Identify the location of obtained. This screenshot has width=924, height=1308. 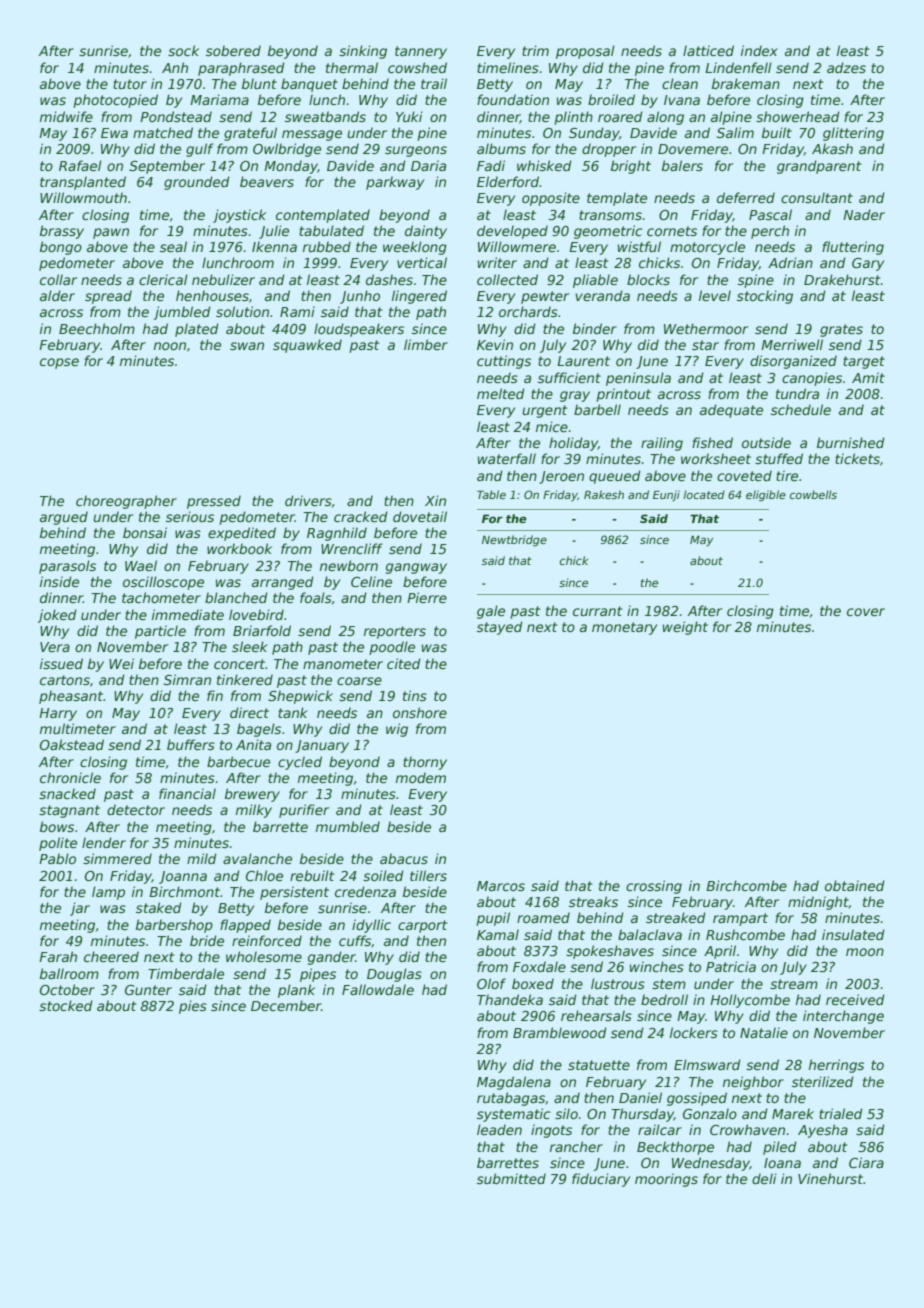
(855, 885).
